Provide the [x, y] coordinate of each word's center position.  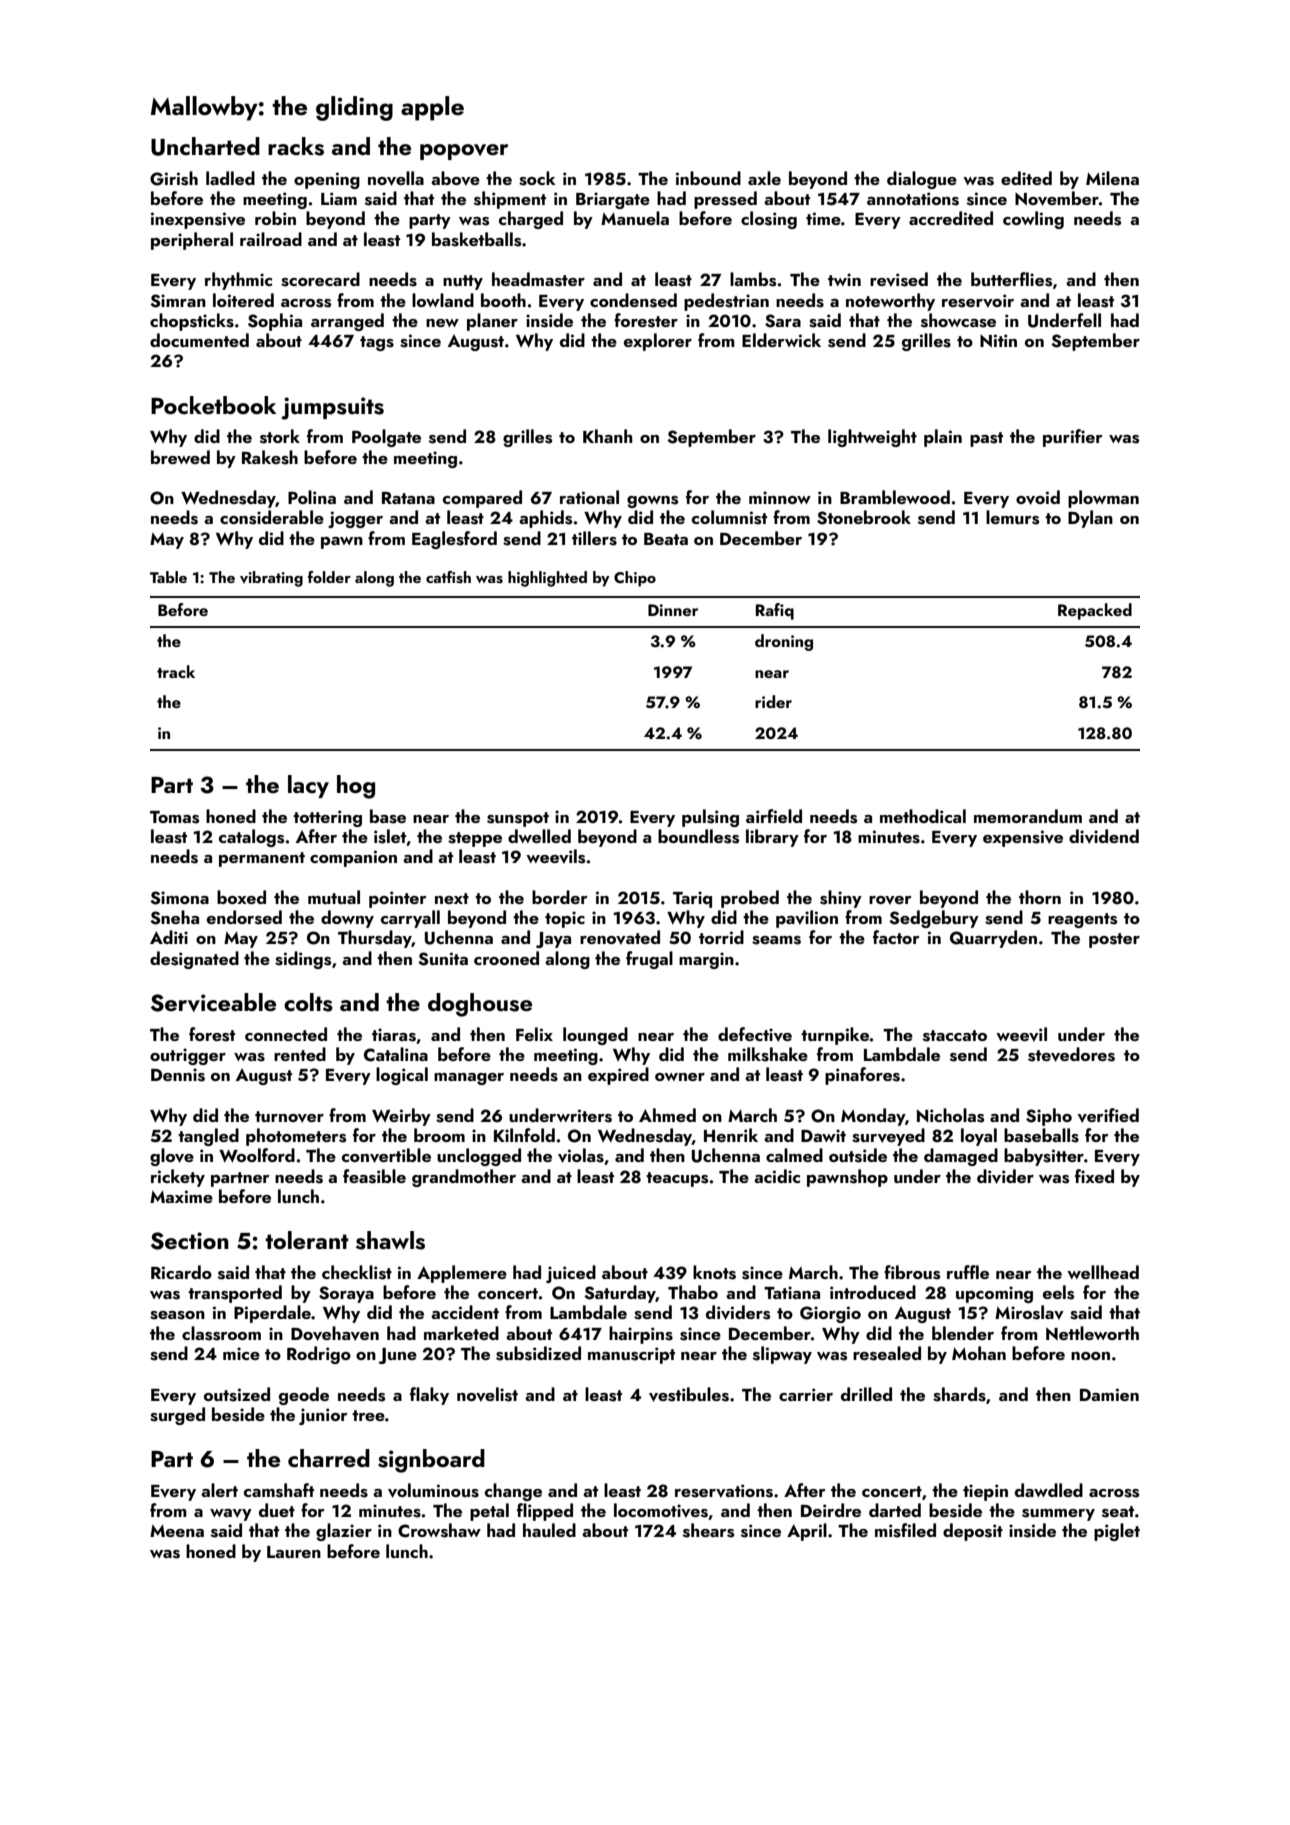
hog [356, 787]
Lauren [294, 1552]
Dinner [673, 610]
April [807, 1532]
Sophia [275, 322]
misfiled [905, 1530]
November [1057, 198]
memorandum [1028, 816]
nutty [463, 282]
